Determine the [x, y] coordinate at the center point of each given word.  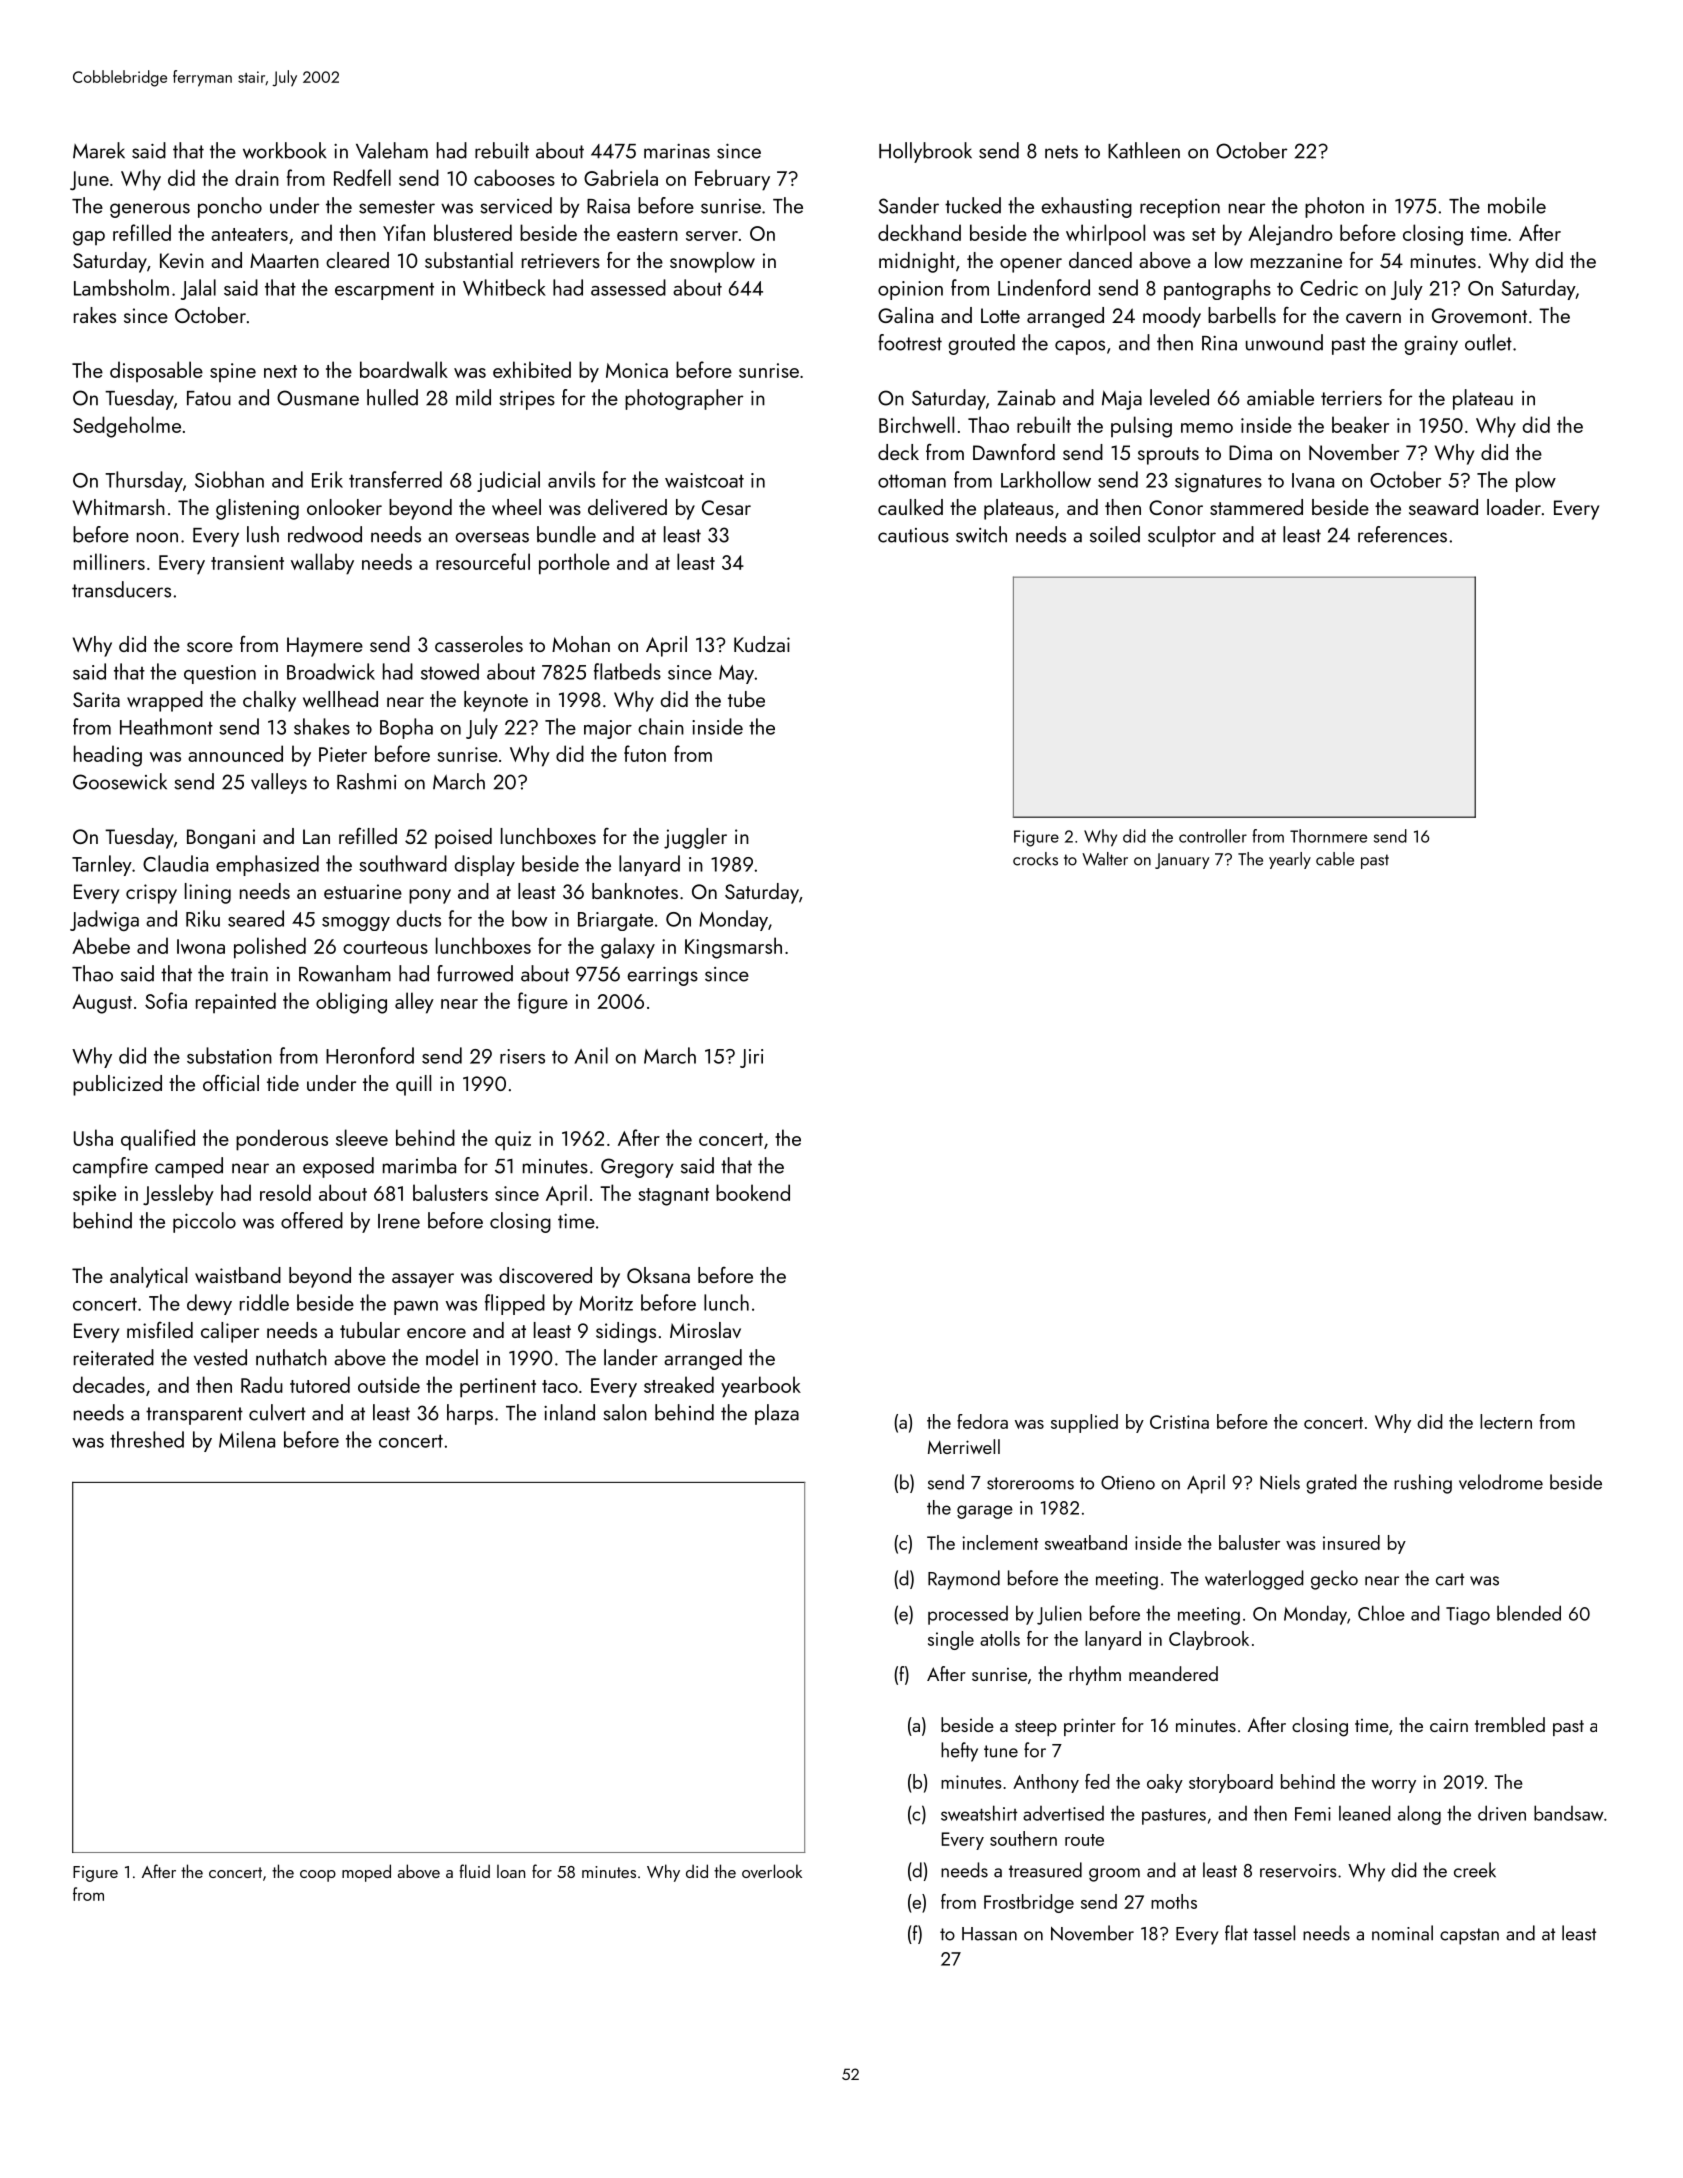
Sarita [96, 699]
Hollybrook [925, 152]
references [1402, 534]
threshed [147, 1439]
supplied [1084, 1423]
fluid [474, 1871]
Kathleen [1144, 150]
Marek [99, 150]
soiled [1115, 534]
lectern [1506, 1421]
